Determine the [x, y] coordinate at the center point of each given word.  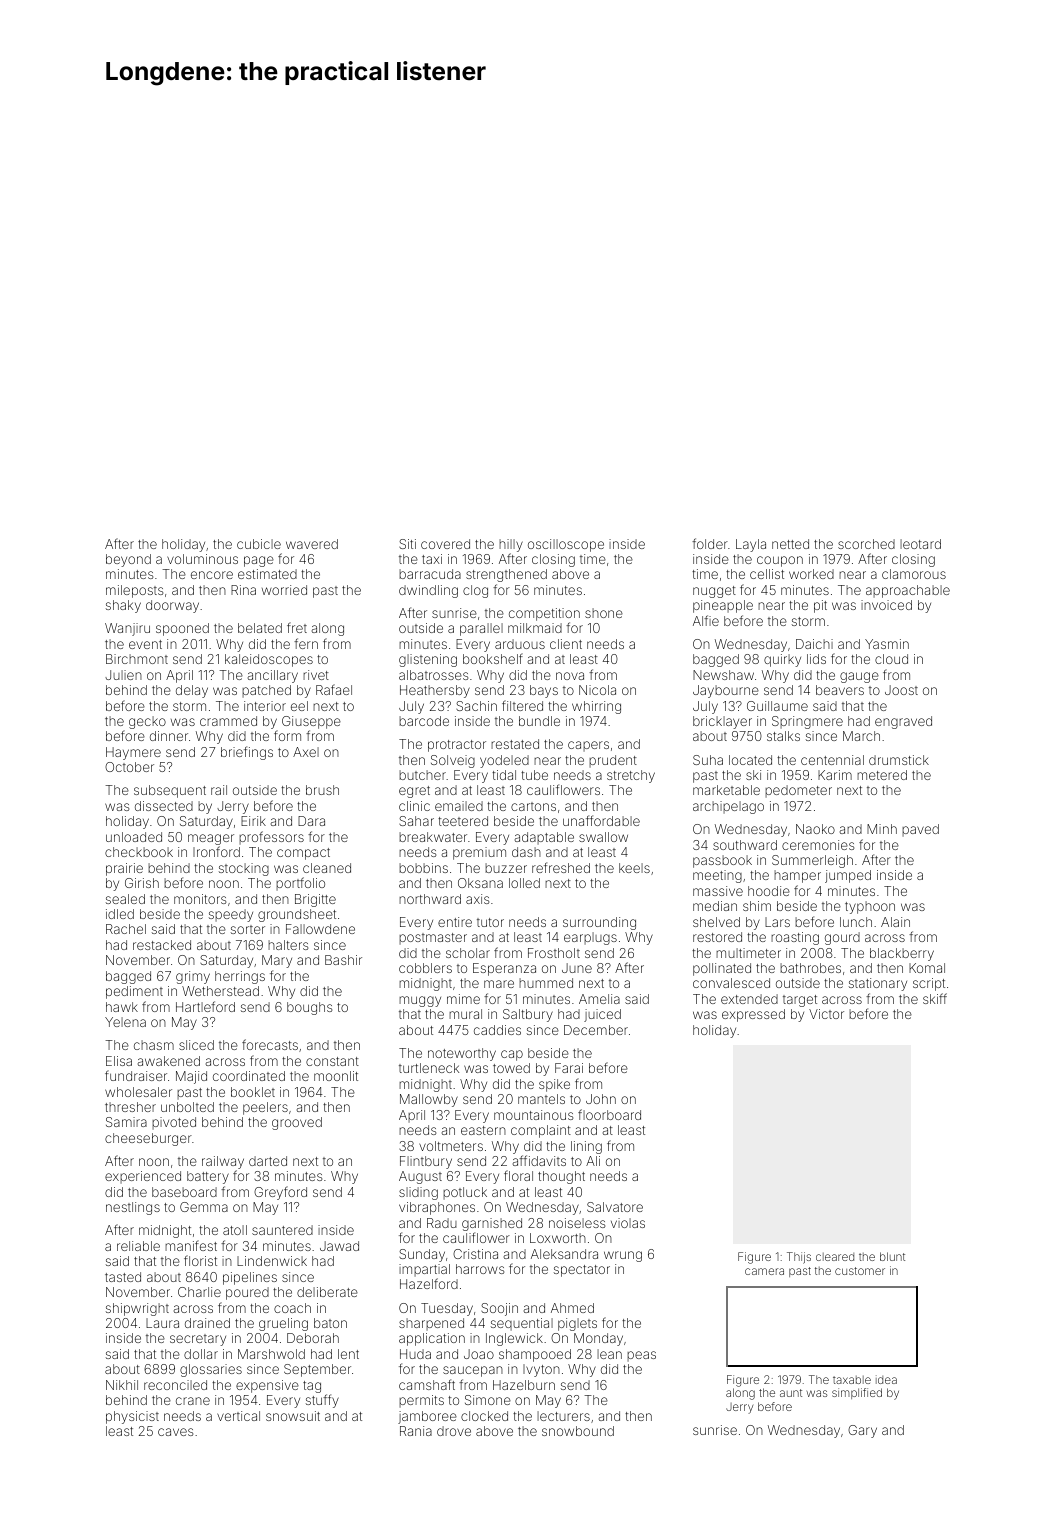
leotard [920, 544]
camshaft [427, 1384]
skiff [935, 998]
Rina [243, 590]
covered [445, 544]
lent [348, 1354]
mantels [541, 1099]
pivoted [174, 1123]
